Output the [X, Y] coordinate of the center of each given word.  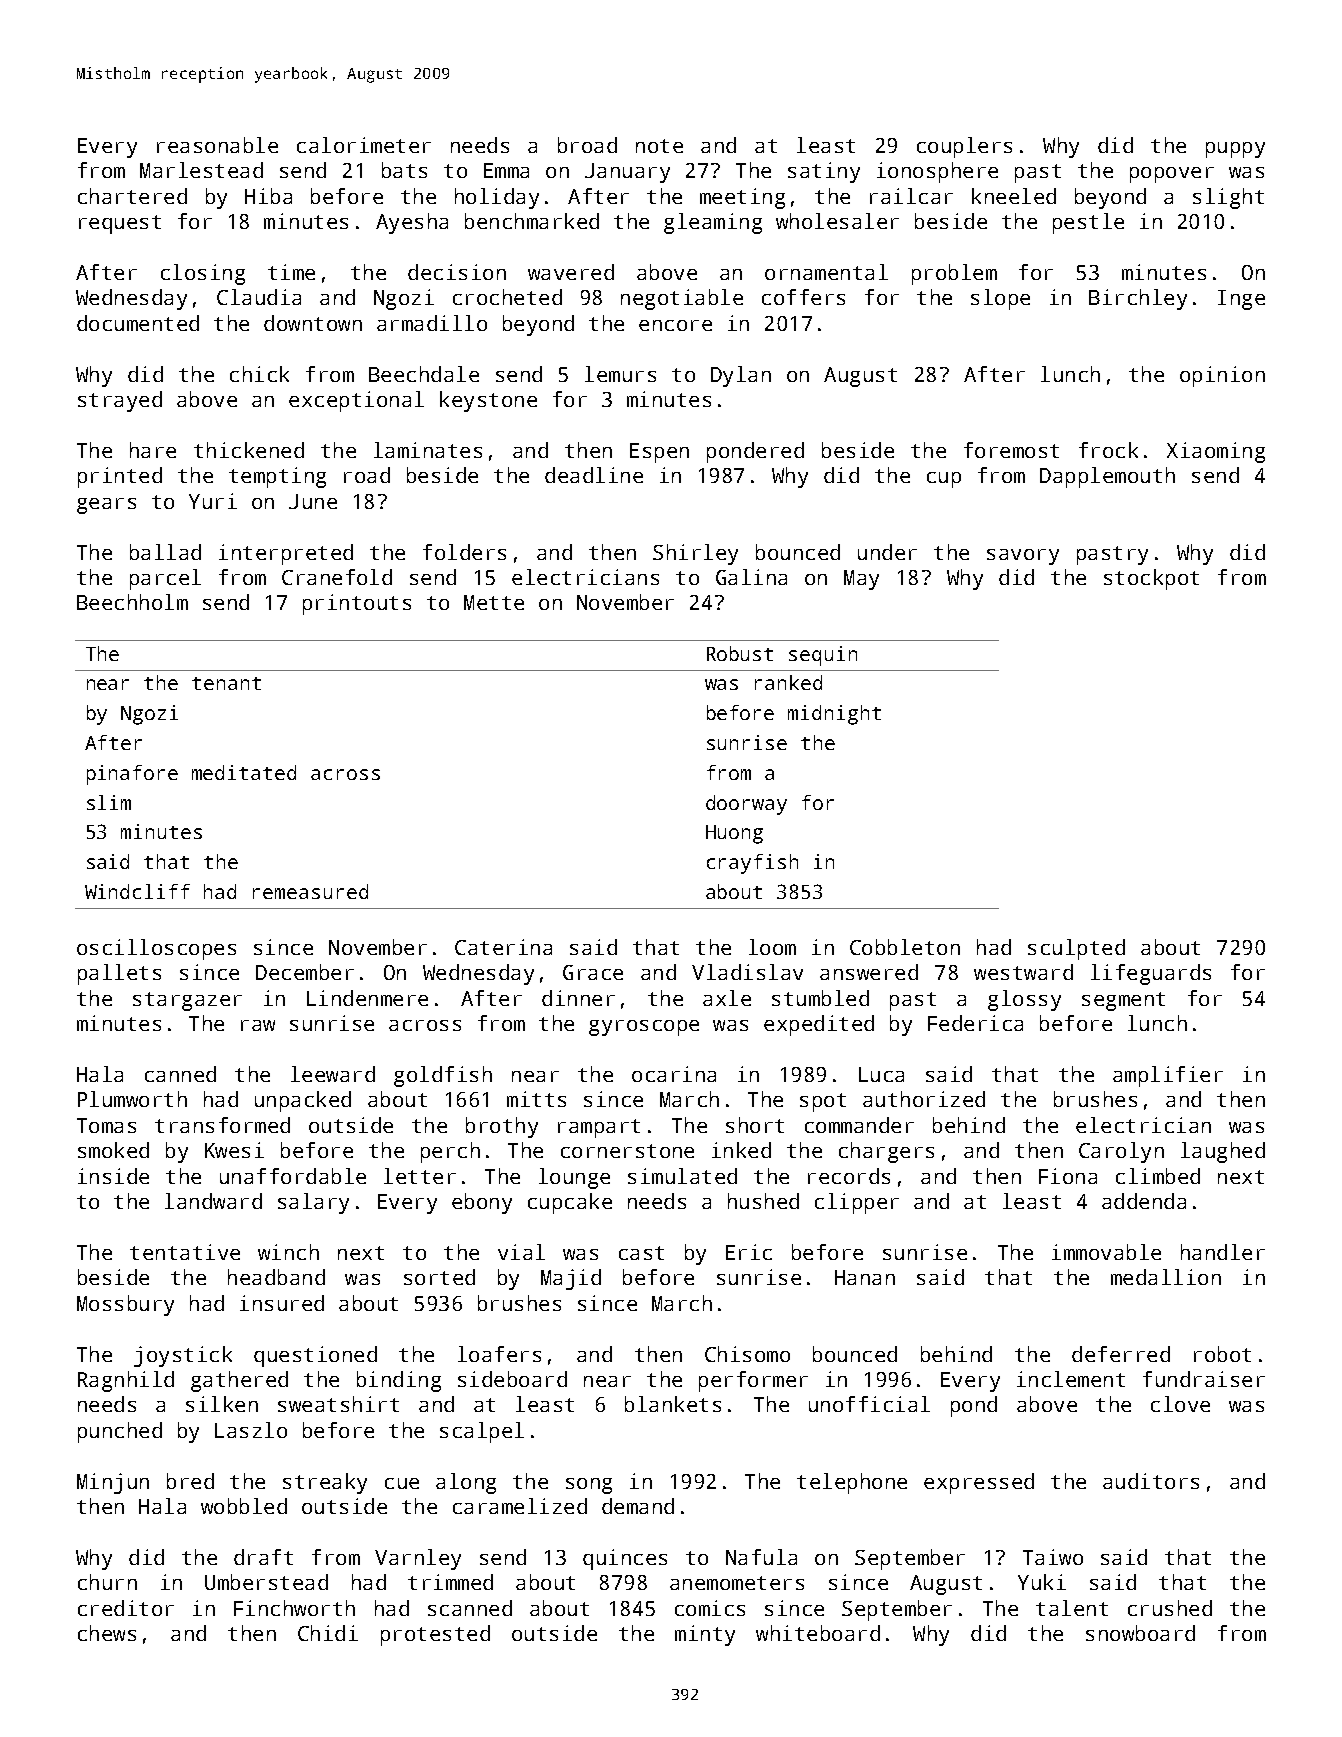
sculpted [1076, 949]
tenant [226, 683]
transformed [222, 1125]
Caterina [503, 947]
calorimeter [364, 145]
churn [107, 1582]
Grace [593, 972]
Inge [1241, 300]
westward [1023, 972]
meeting [742, 198]
